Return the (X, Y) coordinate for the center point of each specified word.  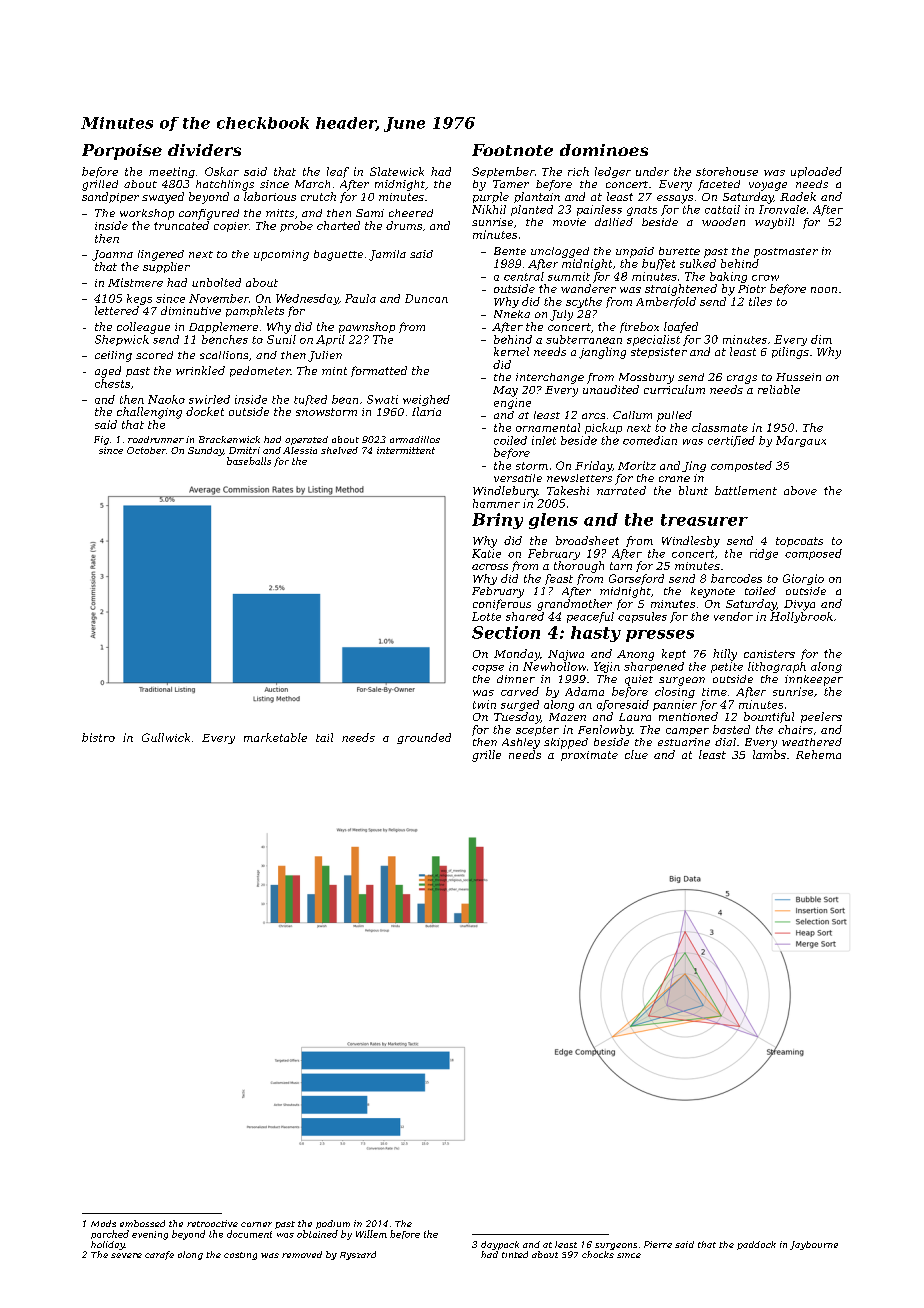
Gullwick (166, 737)
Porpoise (122, 152)
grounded (424, 738)
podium (333, 1224)
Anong (635, 655)
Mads (103, 1223)
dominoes (604, 150)
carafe (159, 1255)
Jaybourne (814, 1245)
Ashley (521, 743)
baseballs (249, 461)
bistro (98, 737)
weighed (426, 400)
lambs (769, 754)
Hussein (798, 377)
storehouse (727, 171)
